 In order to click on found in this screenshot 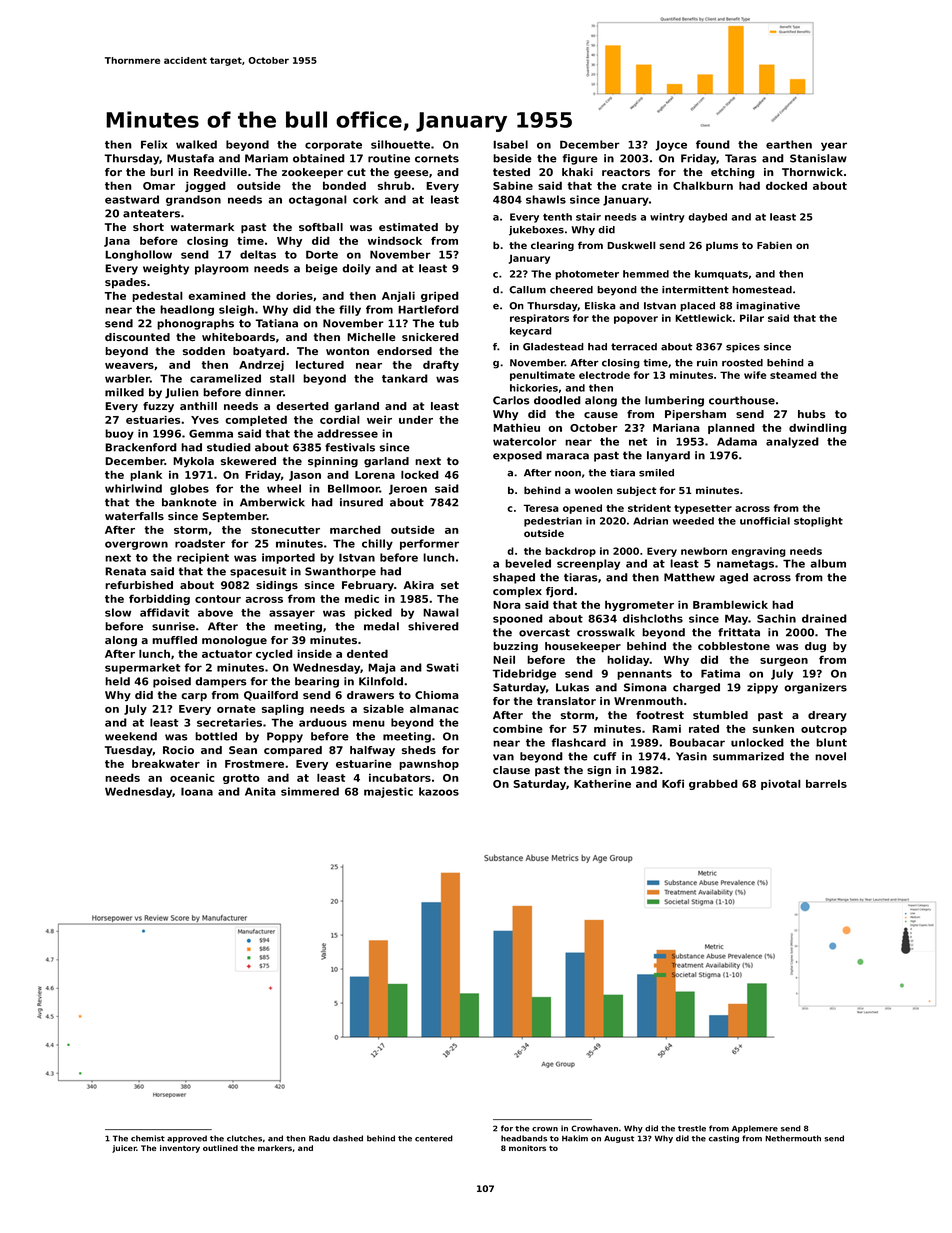, I will do `click(713, 144)`.
